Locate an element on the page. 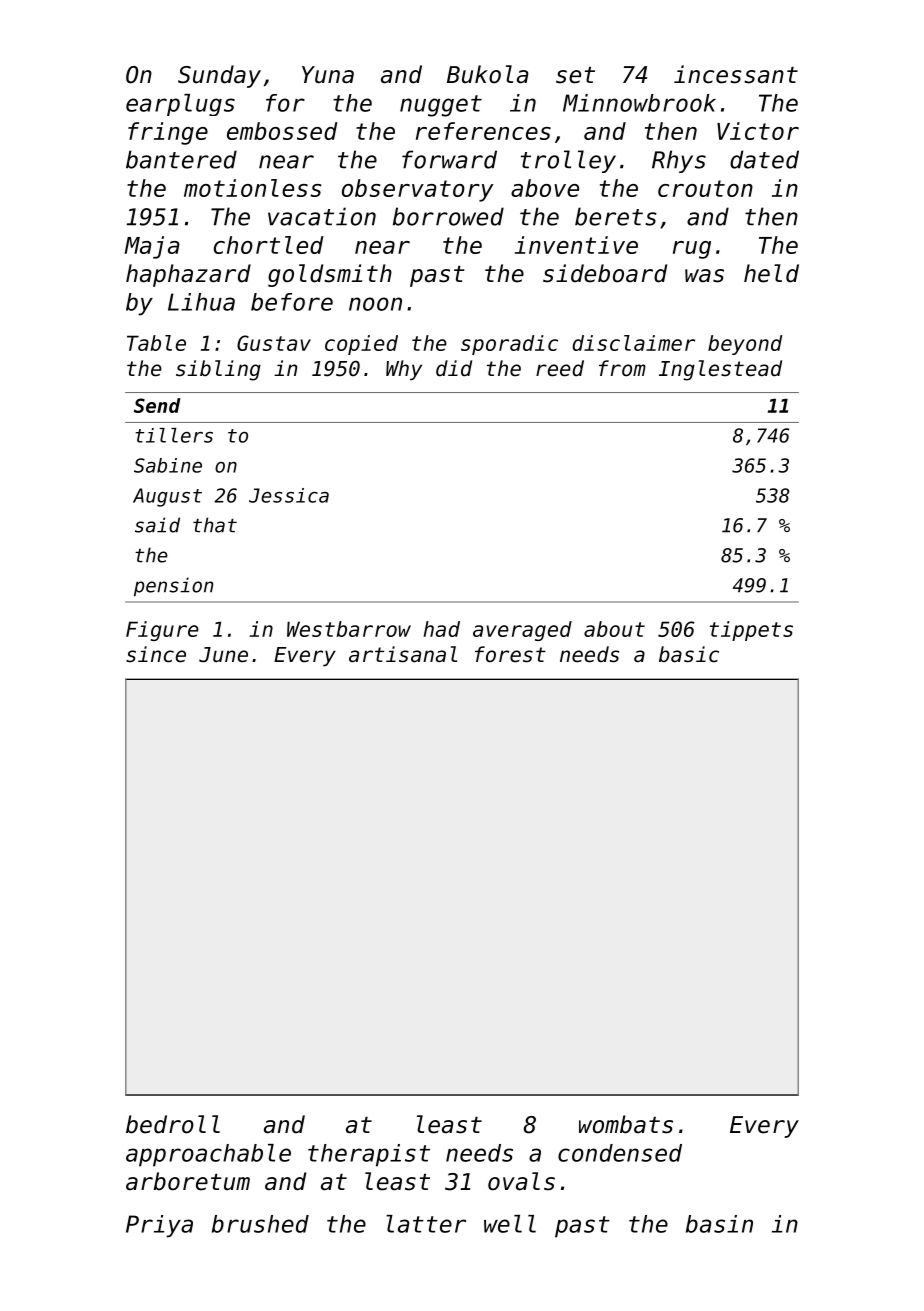  bedroll is located at coordinates (173, 1124).
